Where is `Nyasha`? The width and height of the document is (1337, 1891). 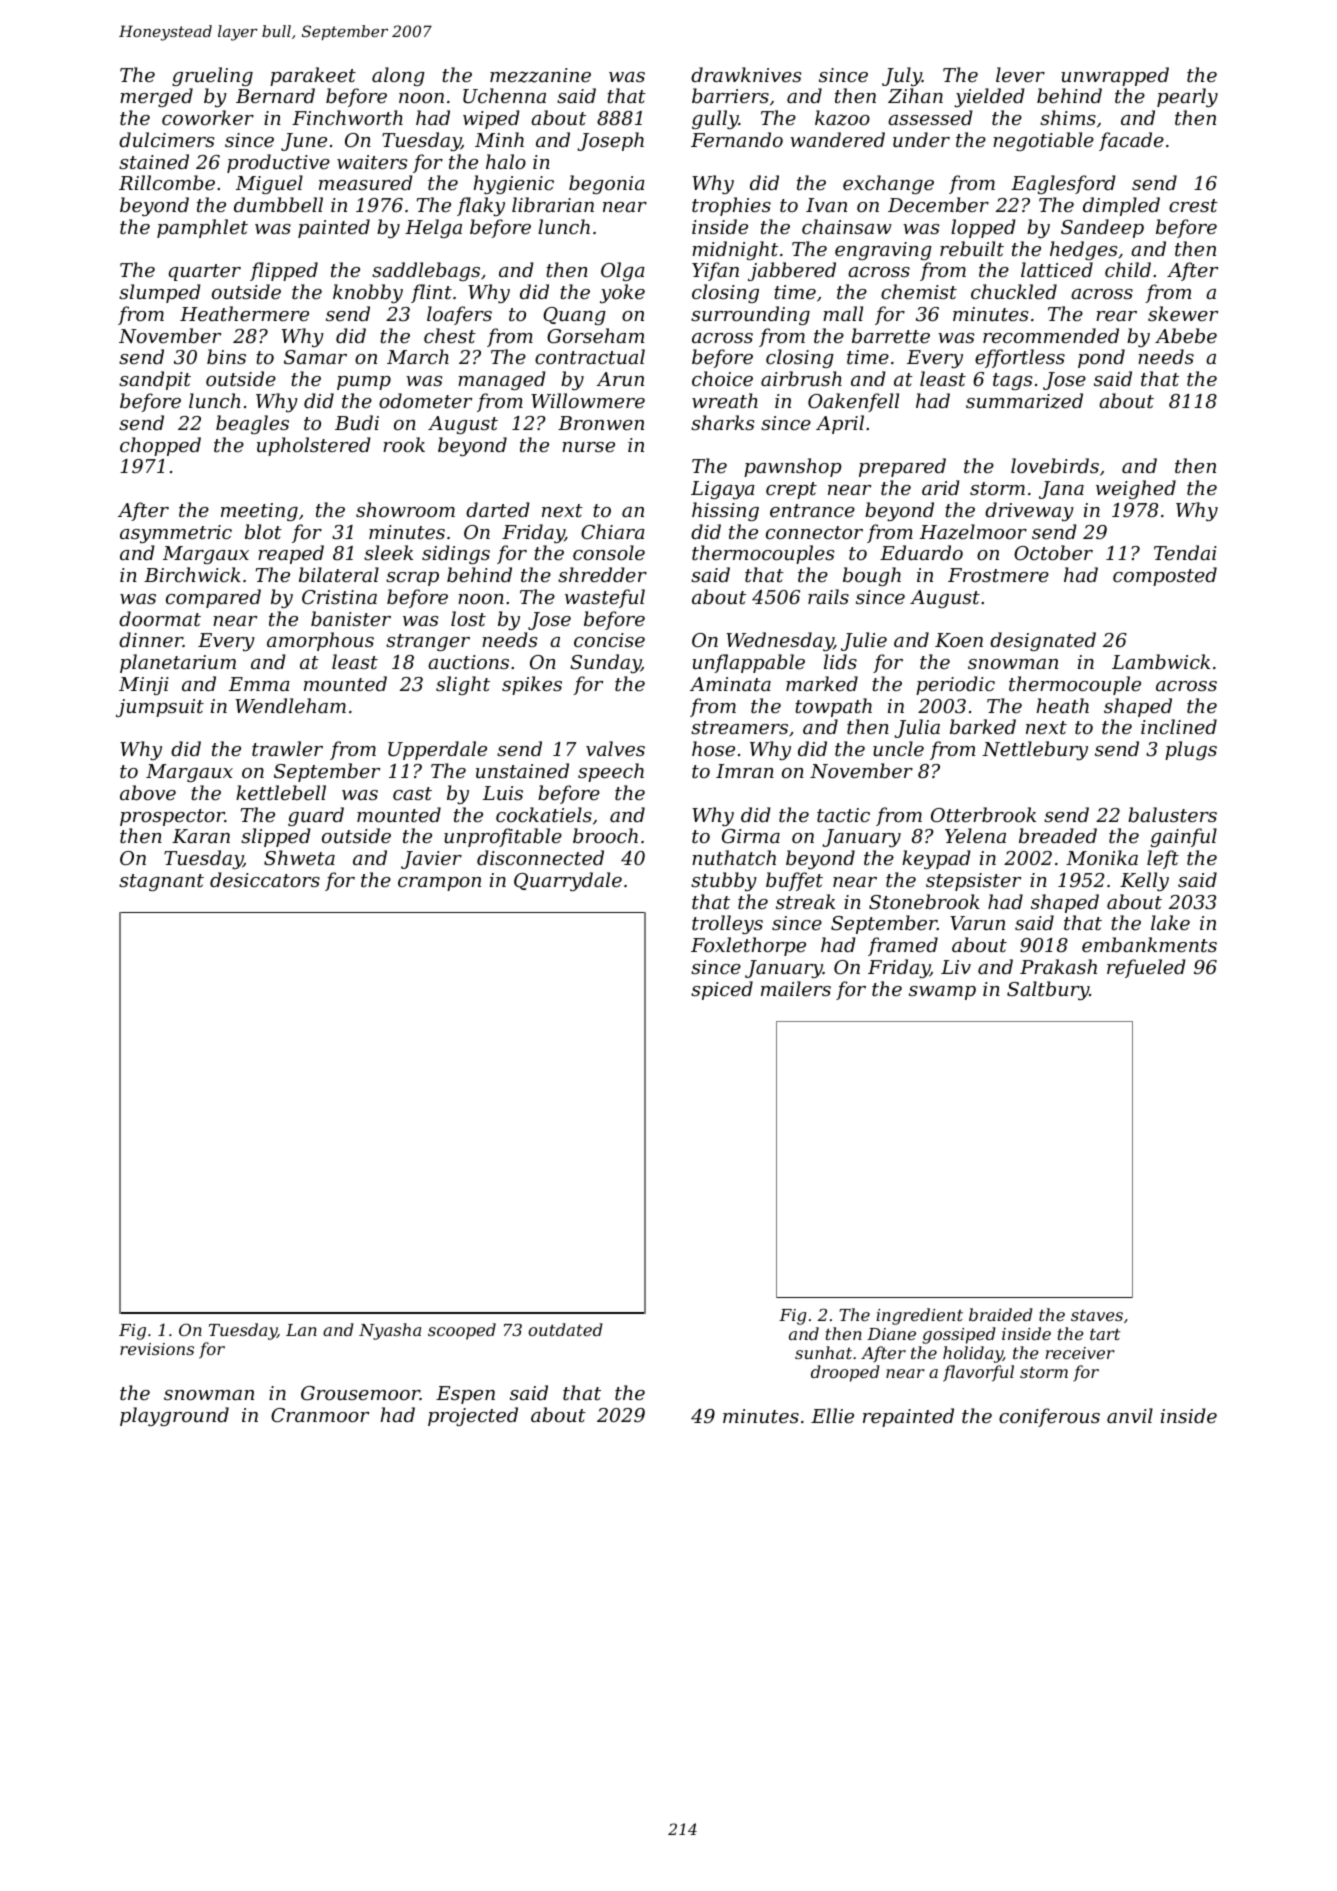 Nyasha is located at coordinates (390, 1331).
